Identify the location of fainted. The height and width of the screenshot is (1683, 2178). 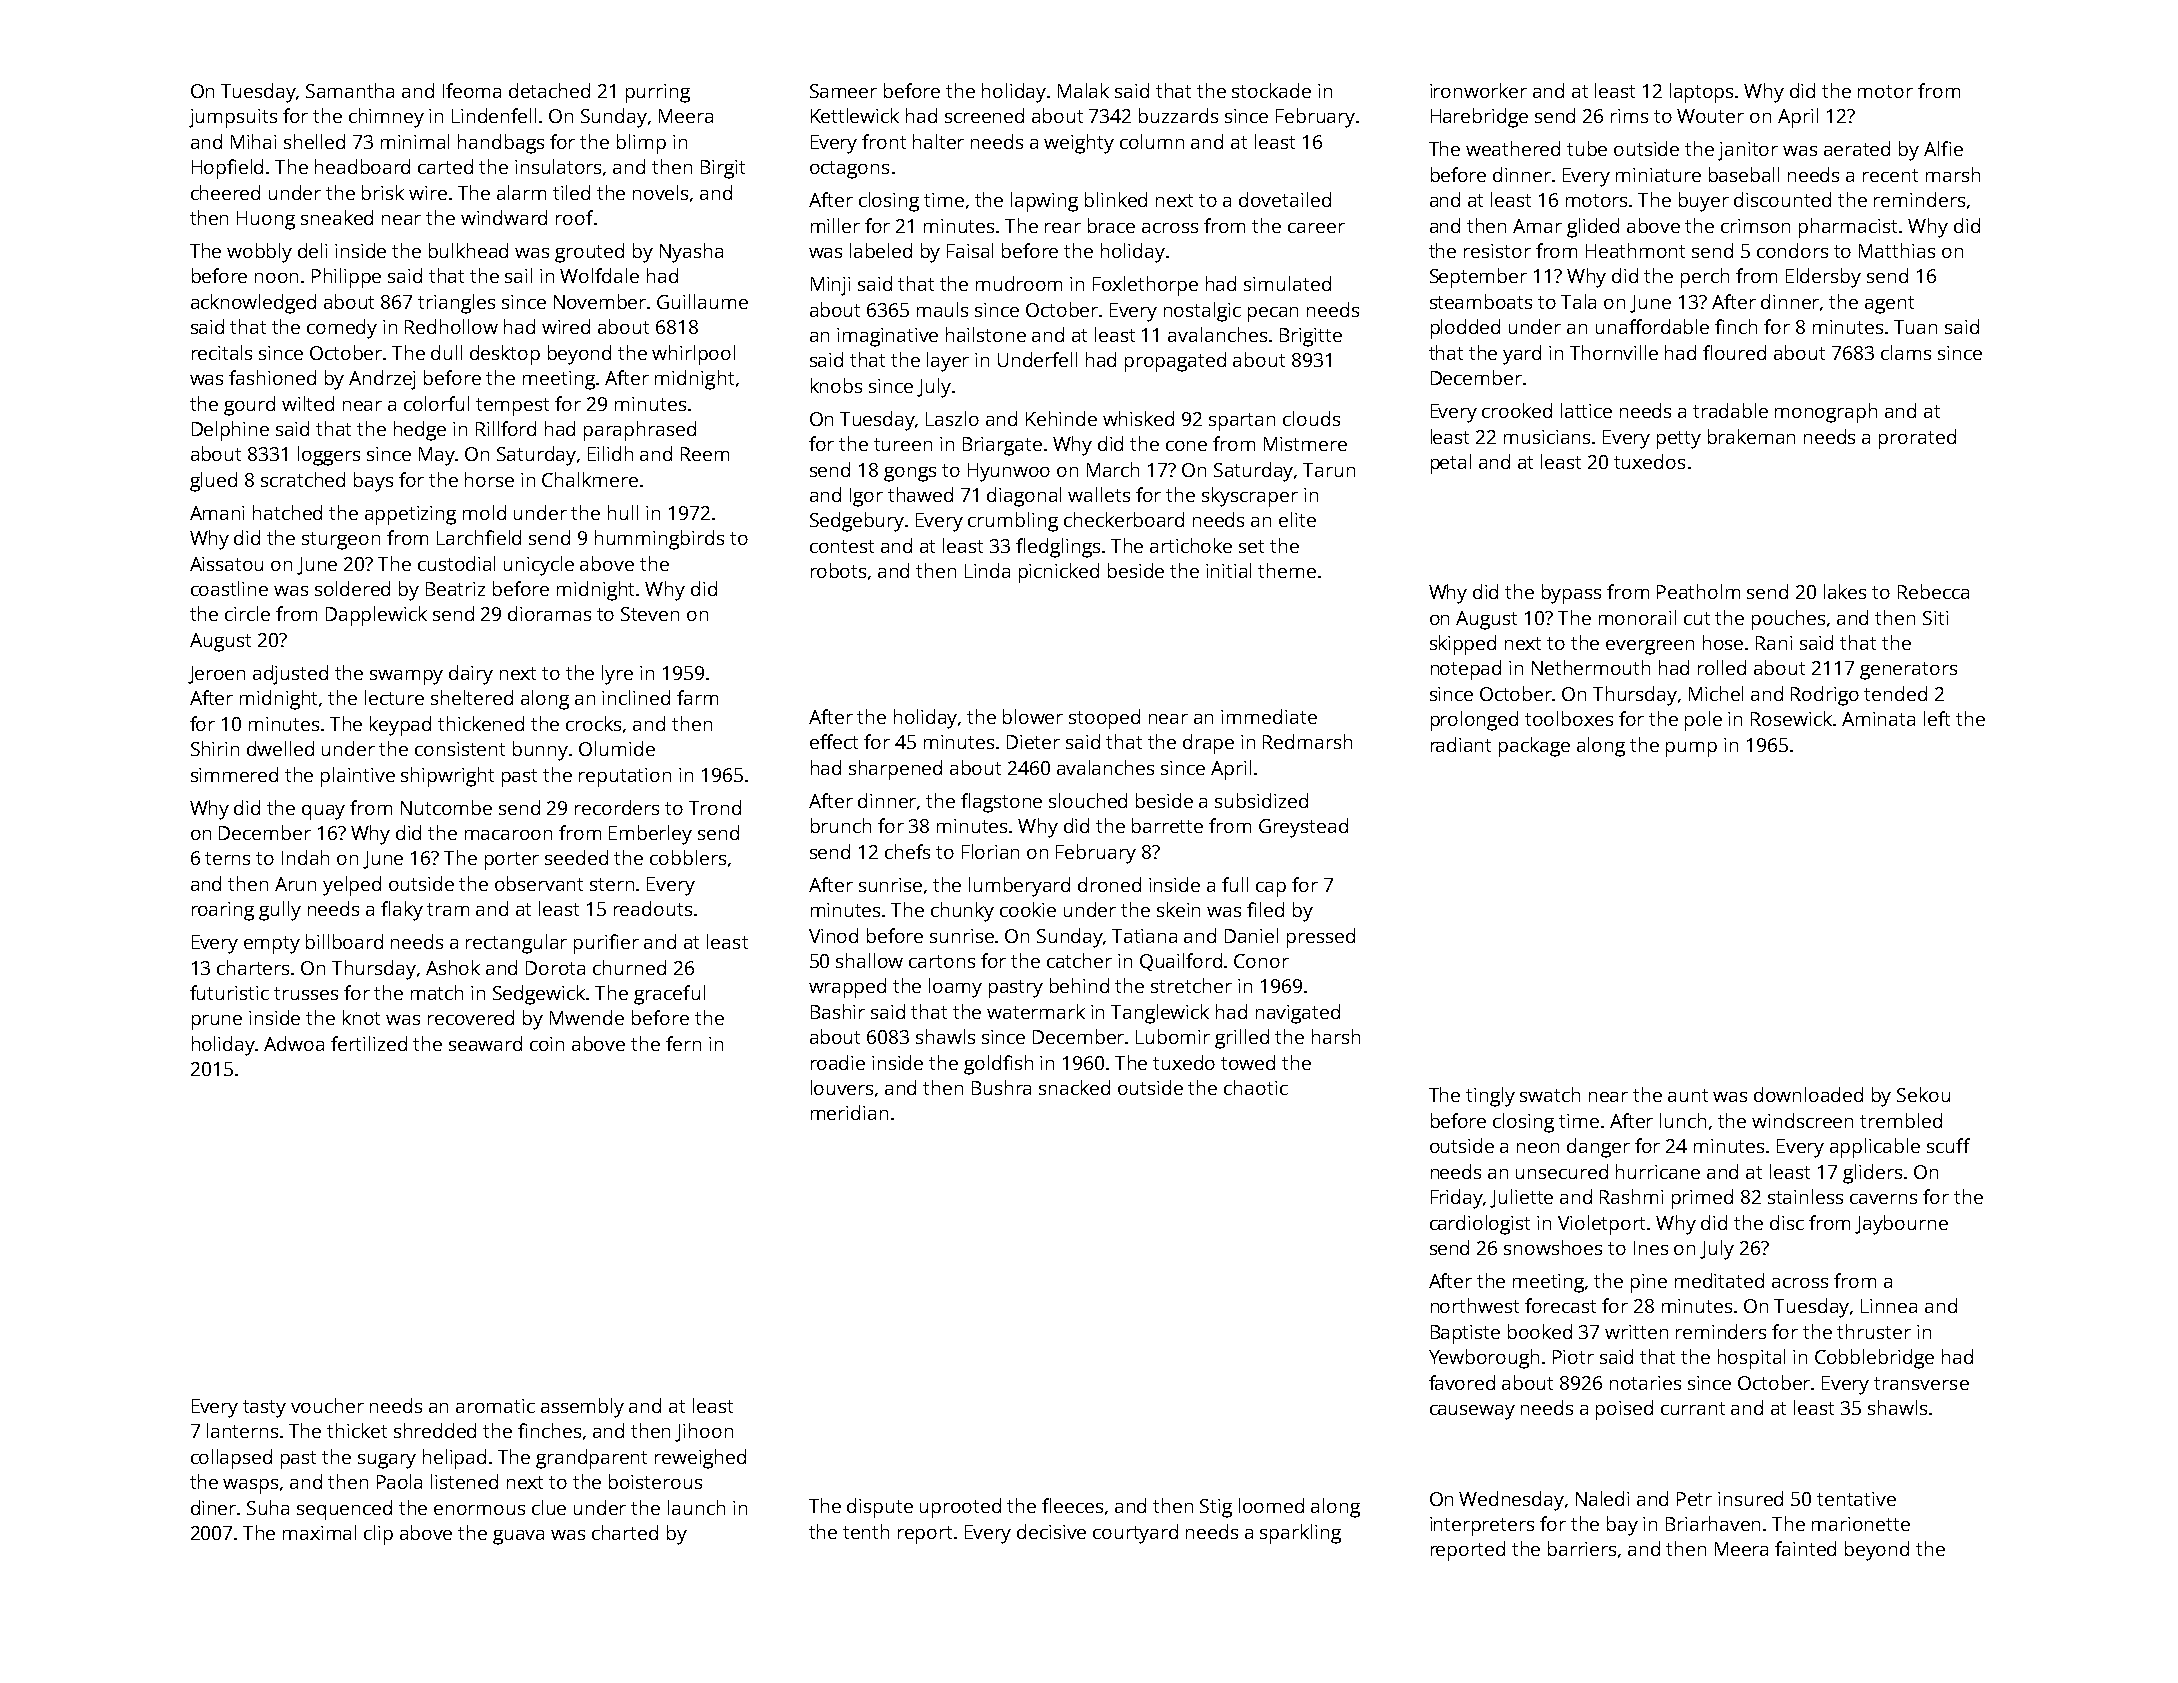
(1805, 1548).
